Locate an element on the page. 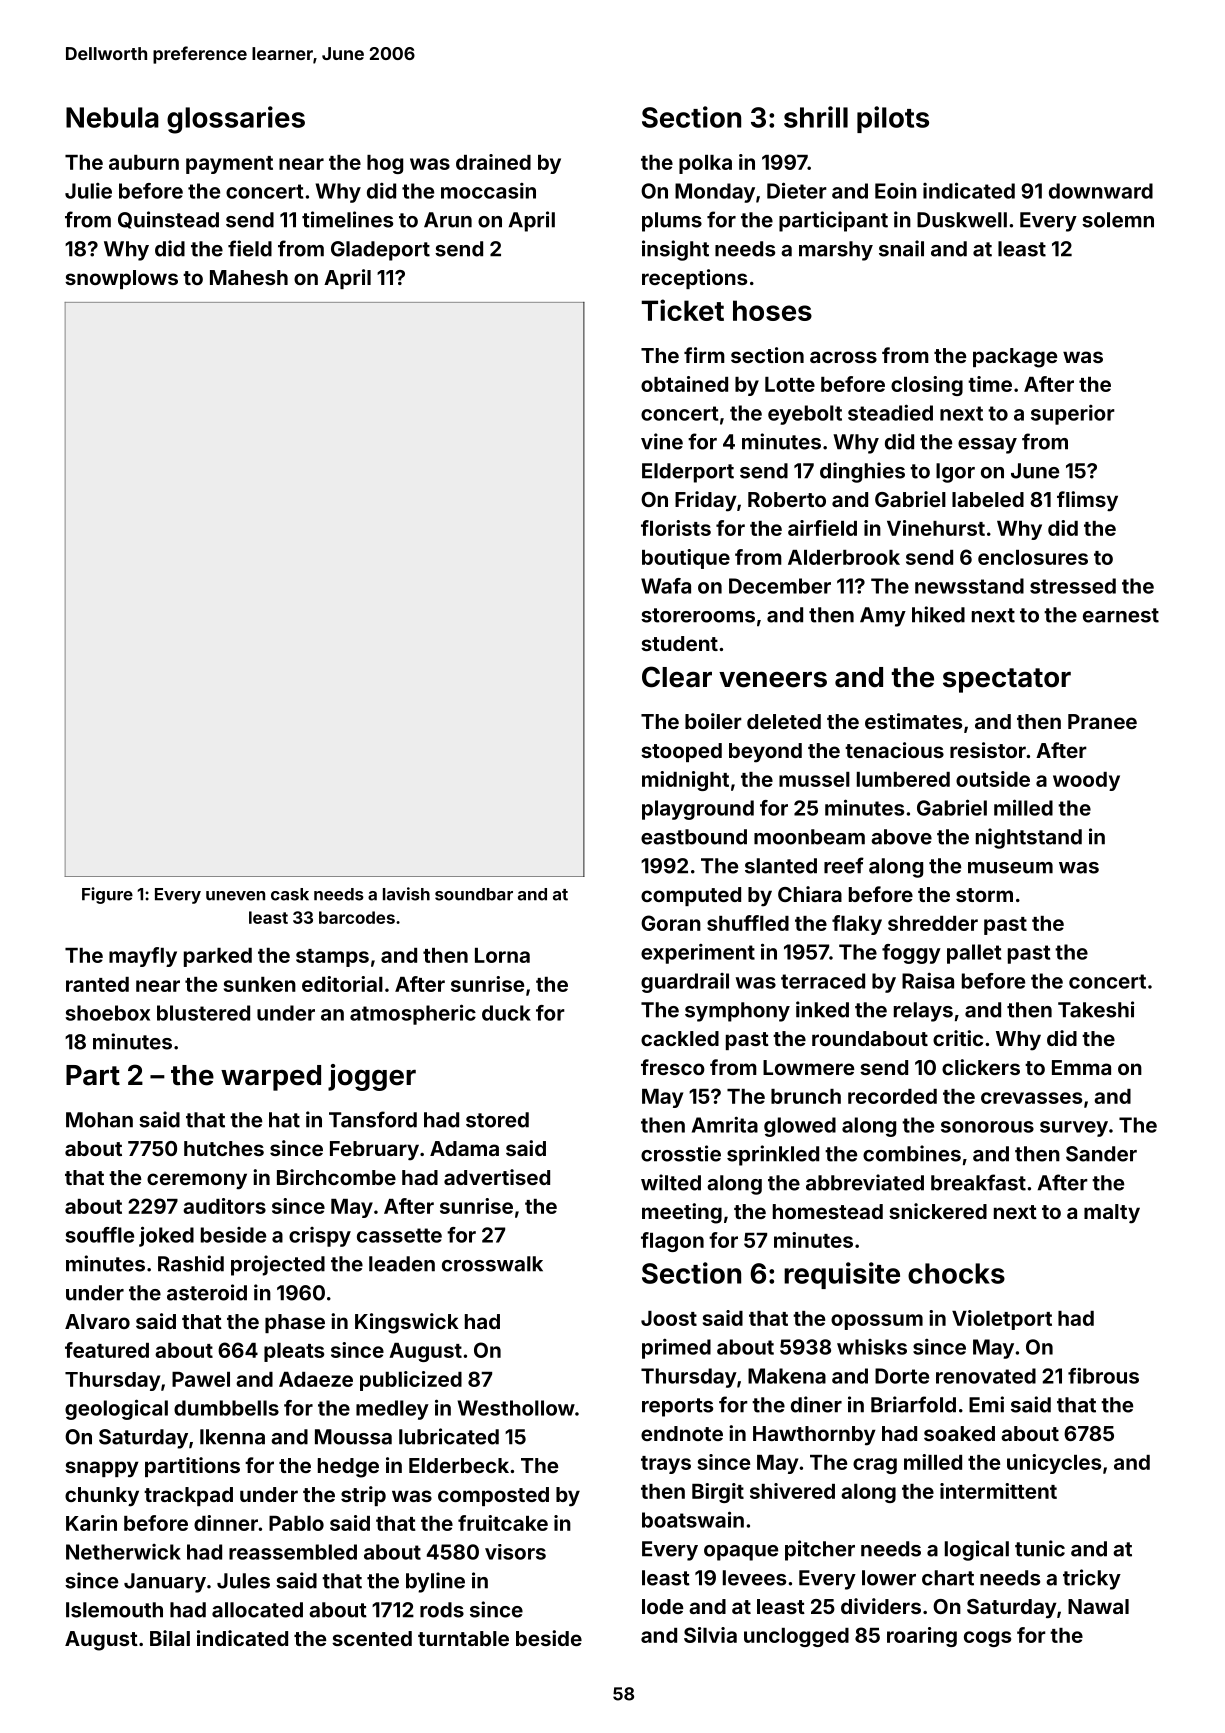 The width and height of the page is (1225, 1733). cask is located at coordinates (290, 894).
